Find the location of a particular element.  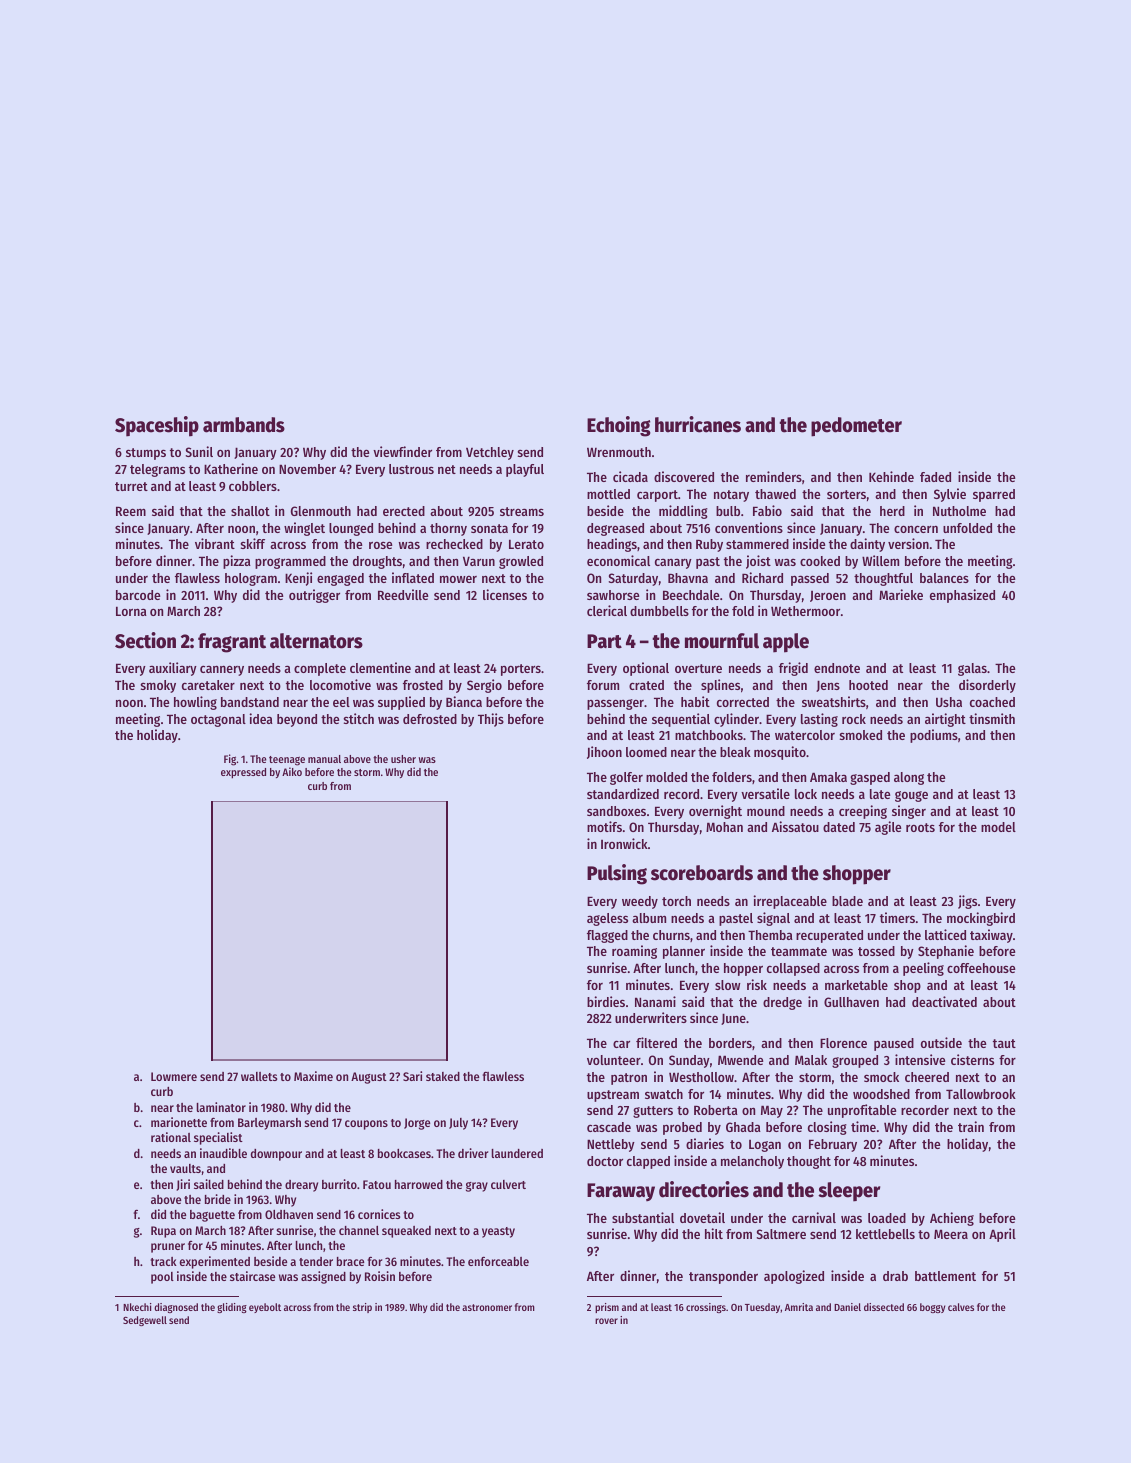

Reem is located at coordinates (131, 511).
